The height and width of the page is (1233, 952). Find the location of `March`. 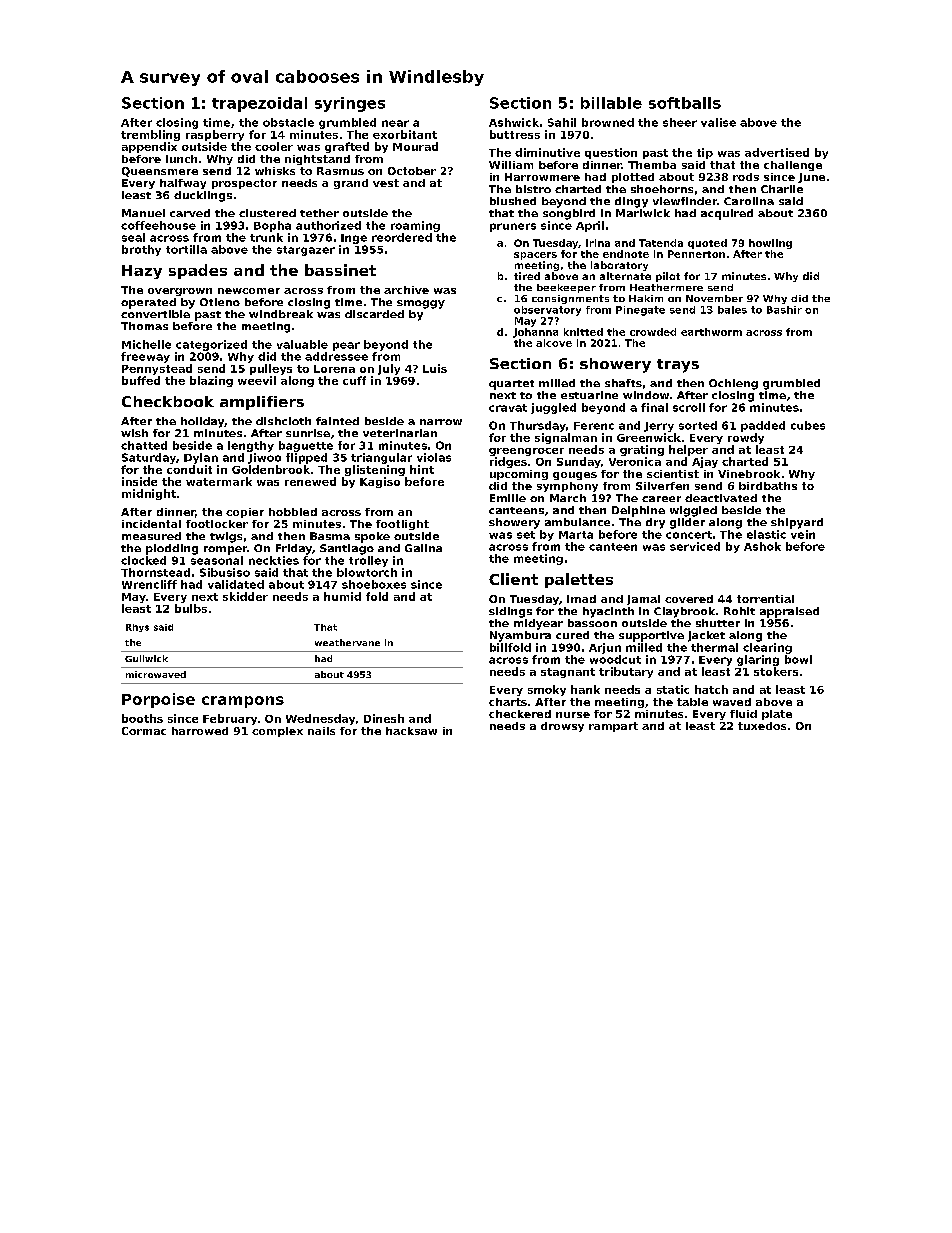

March is located at coordinates (568, 498).
